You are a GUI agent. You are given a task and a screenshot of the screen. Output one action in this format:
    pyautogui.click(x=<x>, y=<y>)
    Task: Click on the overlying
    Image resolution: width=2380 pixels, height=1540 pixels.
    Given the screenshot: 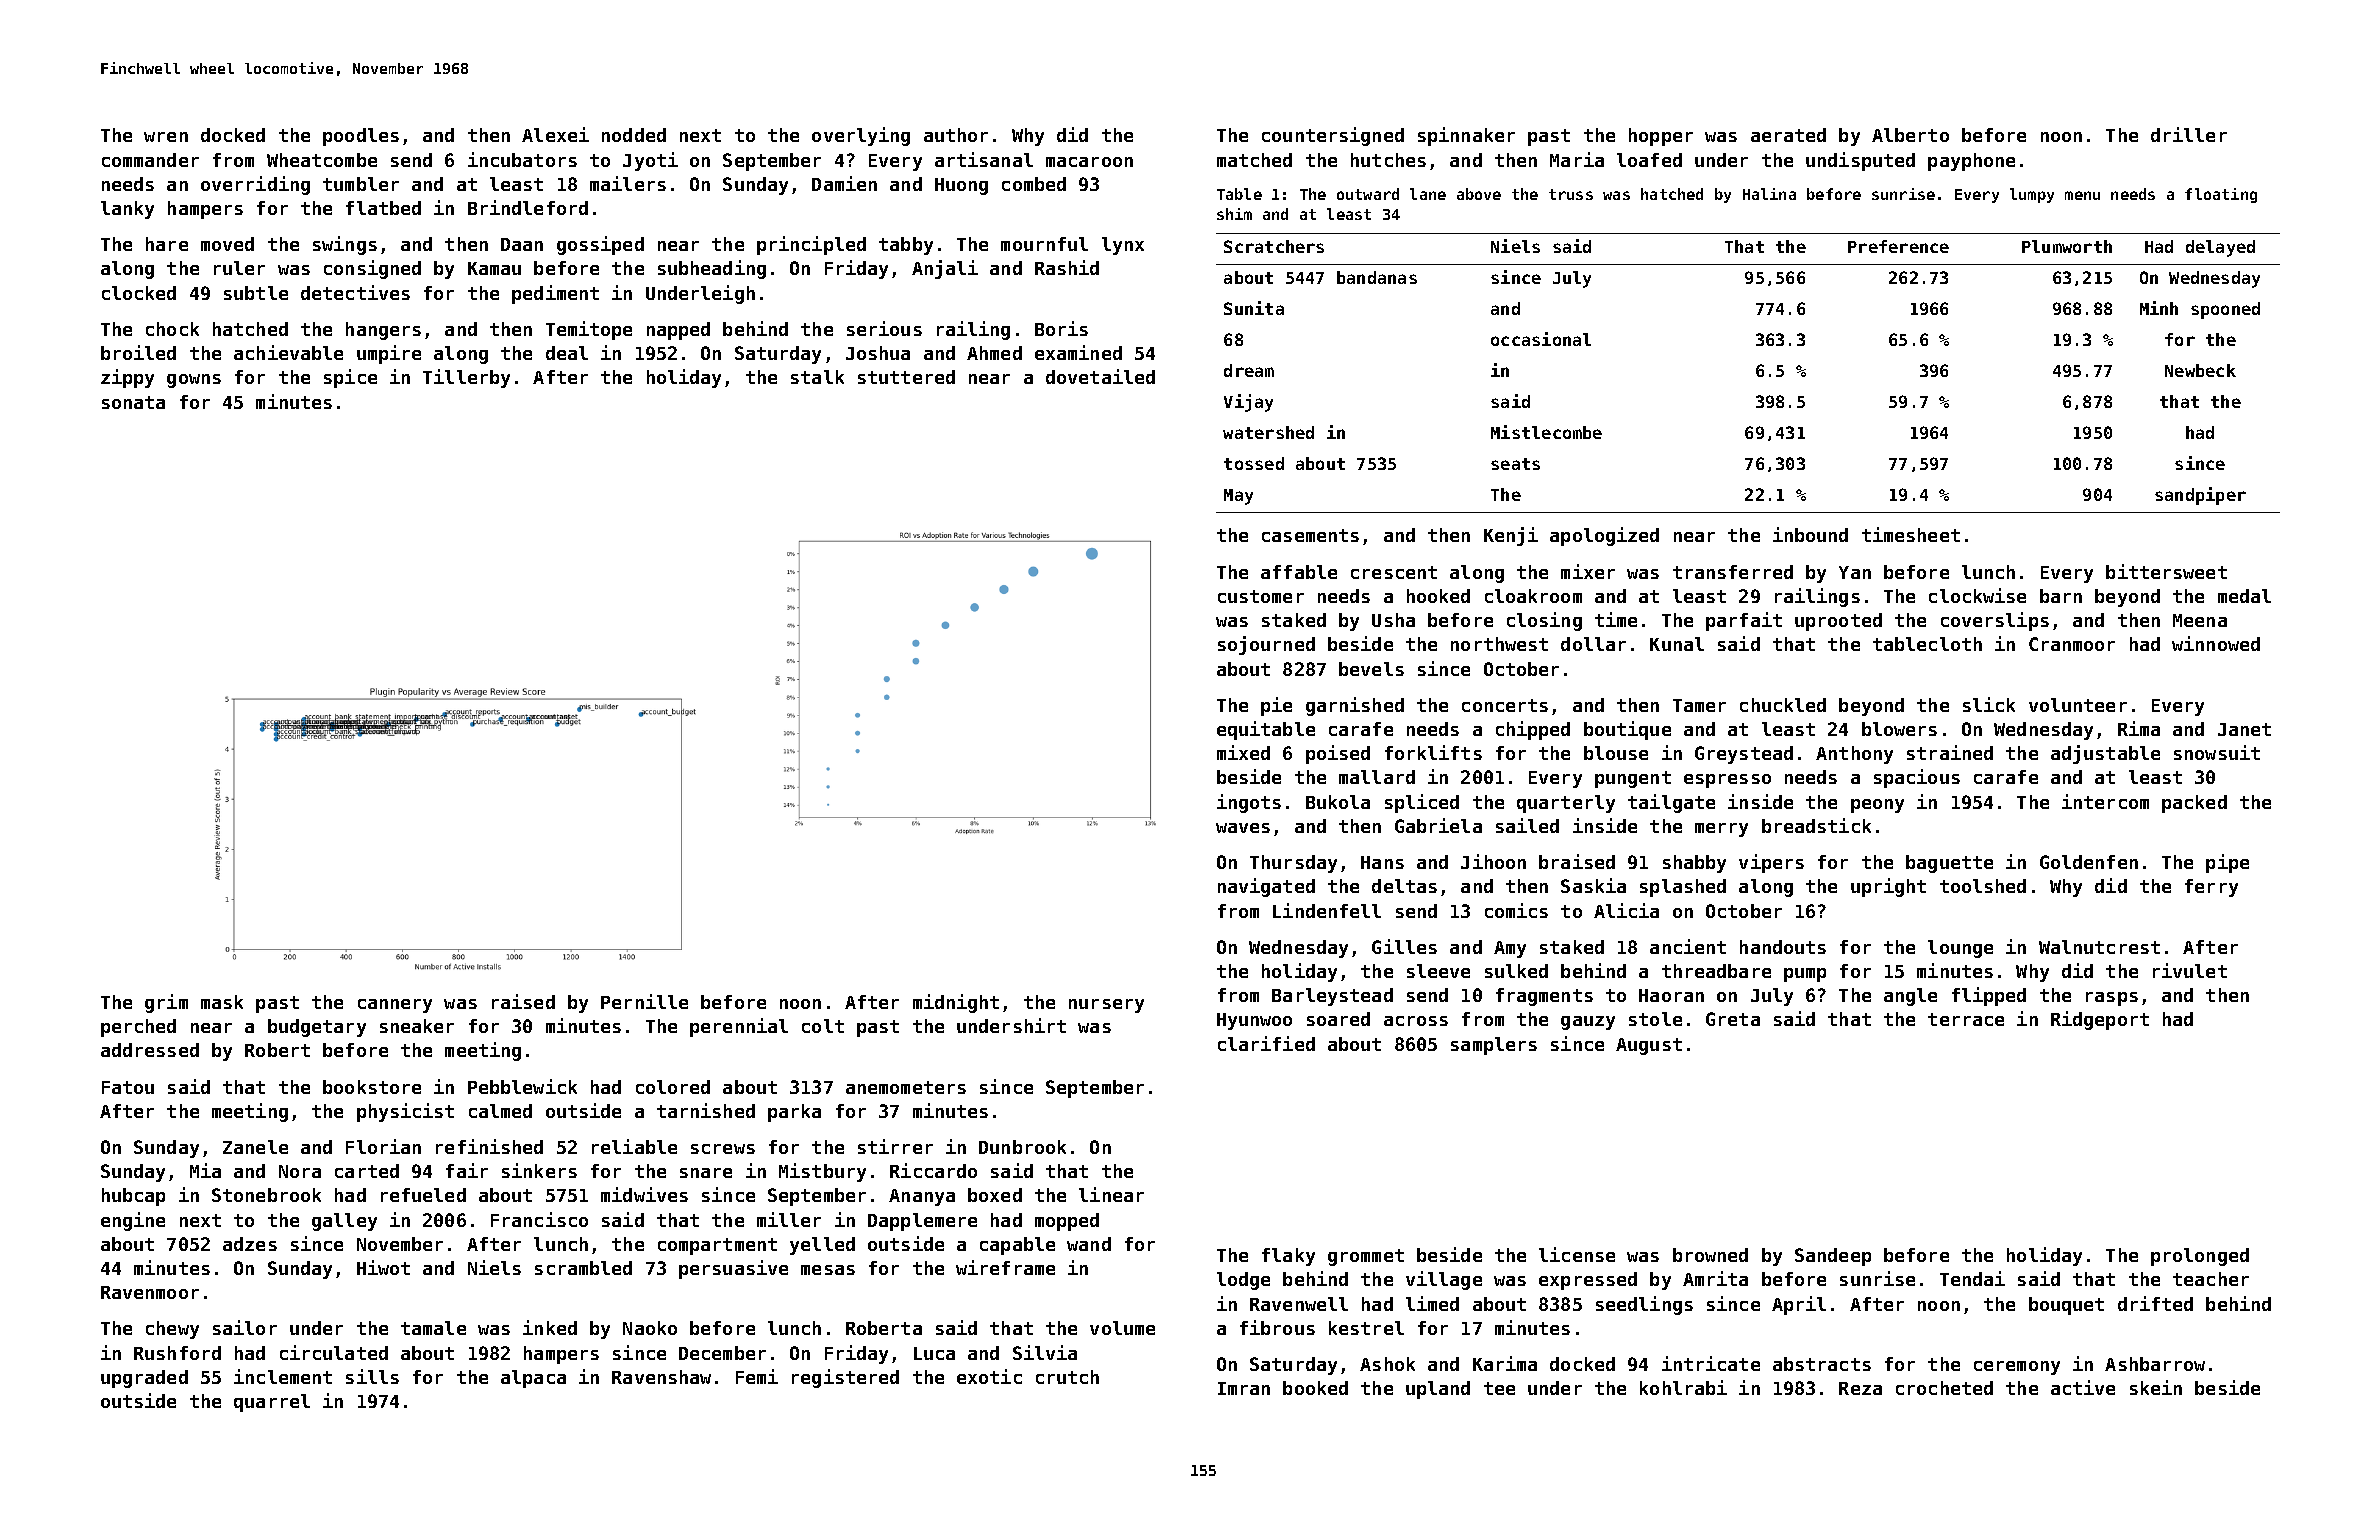 What is the action you would take?
    pyautogui.click(x=861, y=136)
